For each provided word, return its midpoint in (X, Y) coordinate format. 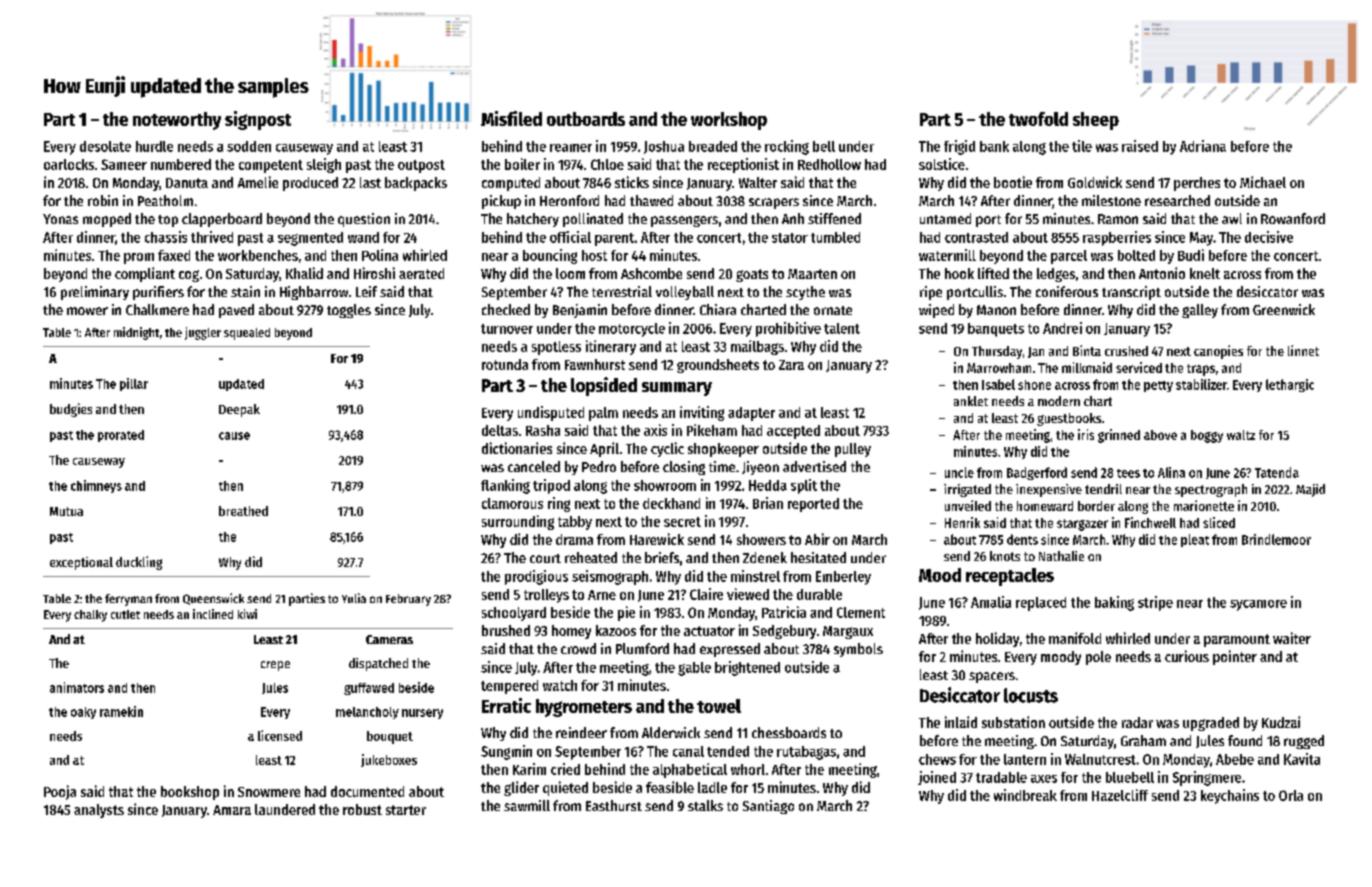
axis (655, 430)
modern (1059, 401)
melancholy (367, 713)
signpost (258, 120)
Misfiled (511, 118)
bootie (1013, 182)
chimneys (96, 486)
